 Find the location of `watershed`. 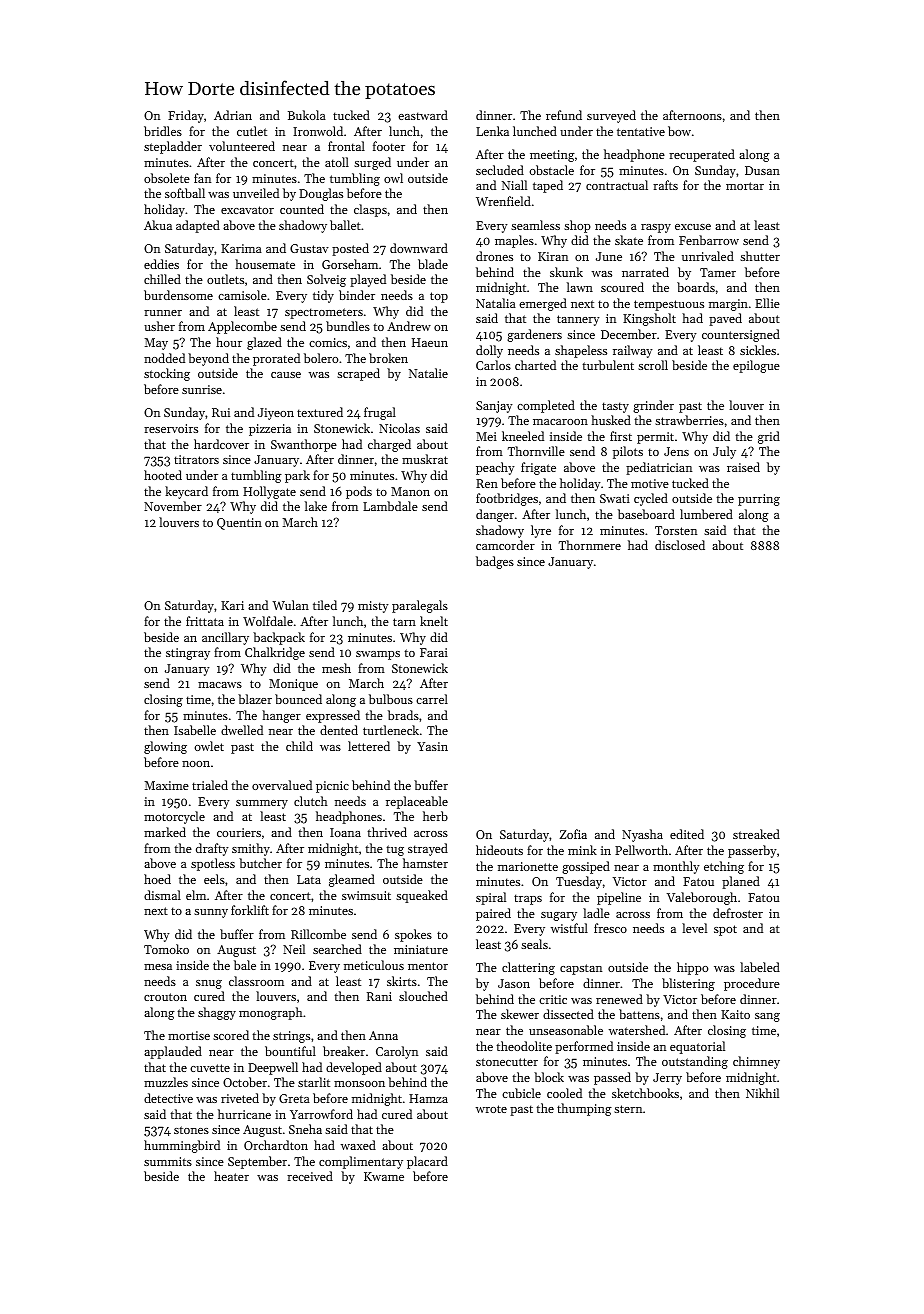

watershed is located at coordinates (637, 1030).
